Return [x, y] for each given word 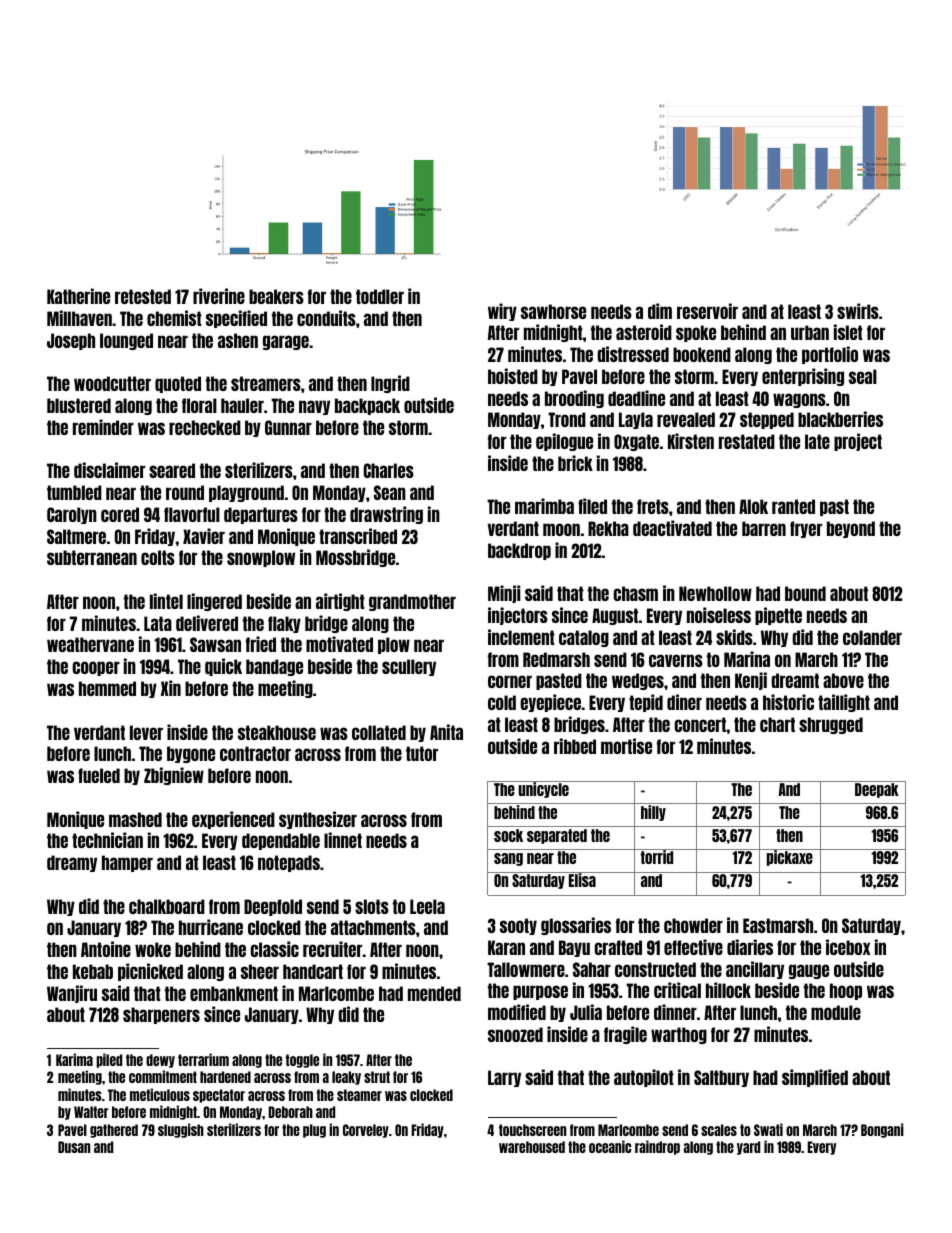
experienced [233, 820]
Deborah [291, 1112]
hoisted [513, 376]
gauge [809, 971]
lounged [126, 341]
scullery [409, 667]
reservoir [707, 311]
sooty [518, 926]
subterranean [92, 557]
